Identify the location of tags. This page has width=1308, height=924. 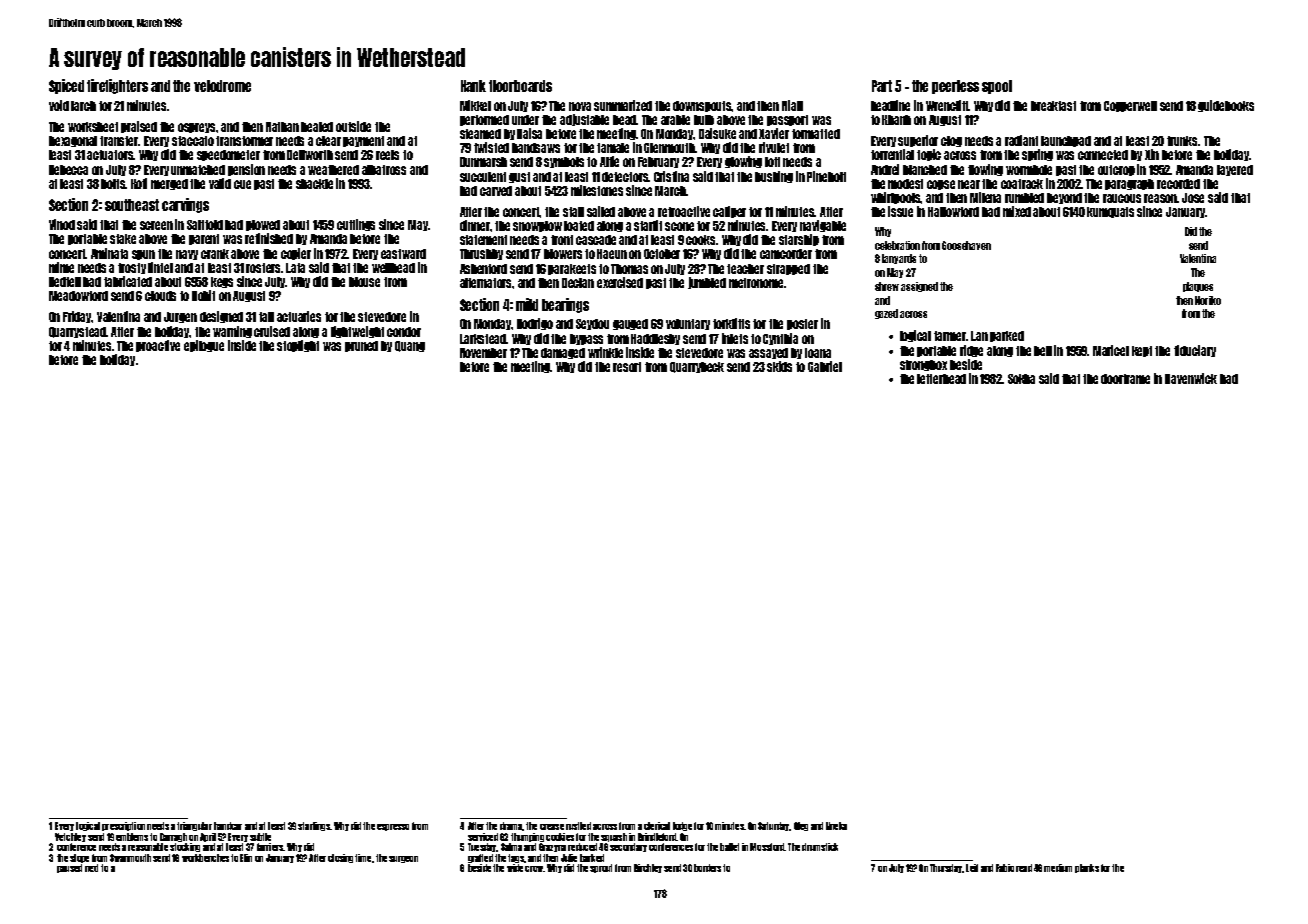
(516, 858).
